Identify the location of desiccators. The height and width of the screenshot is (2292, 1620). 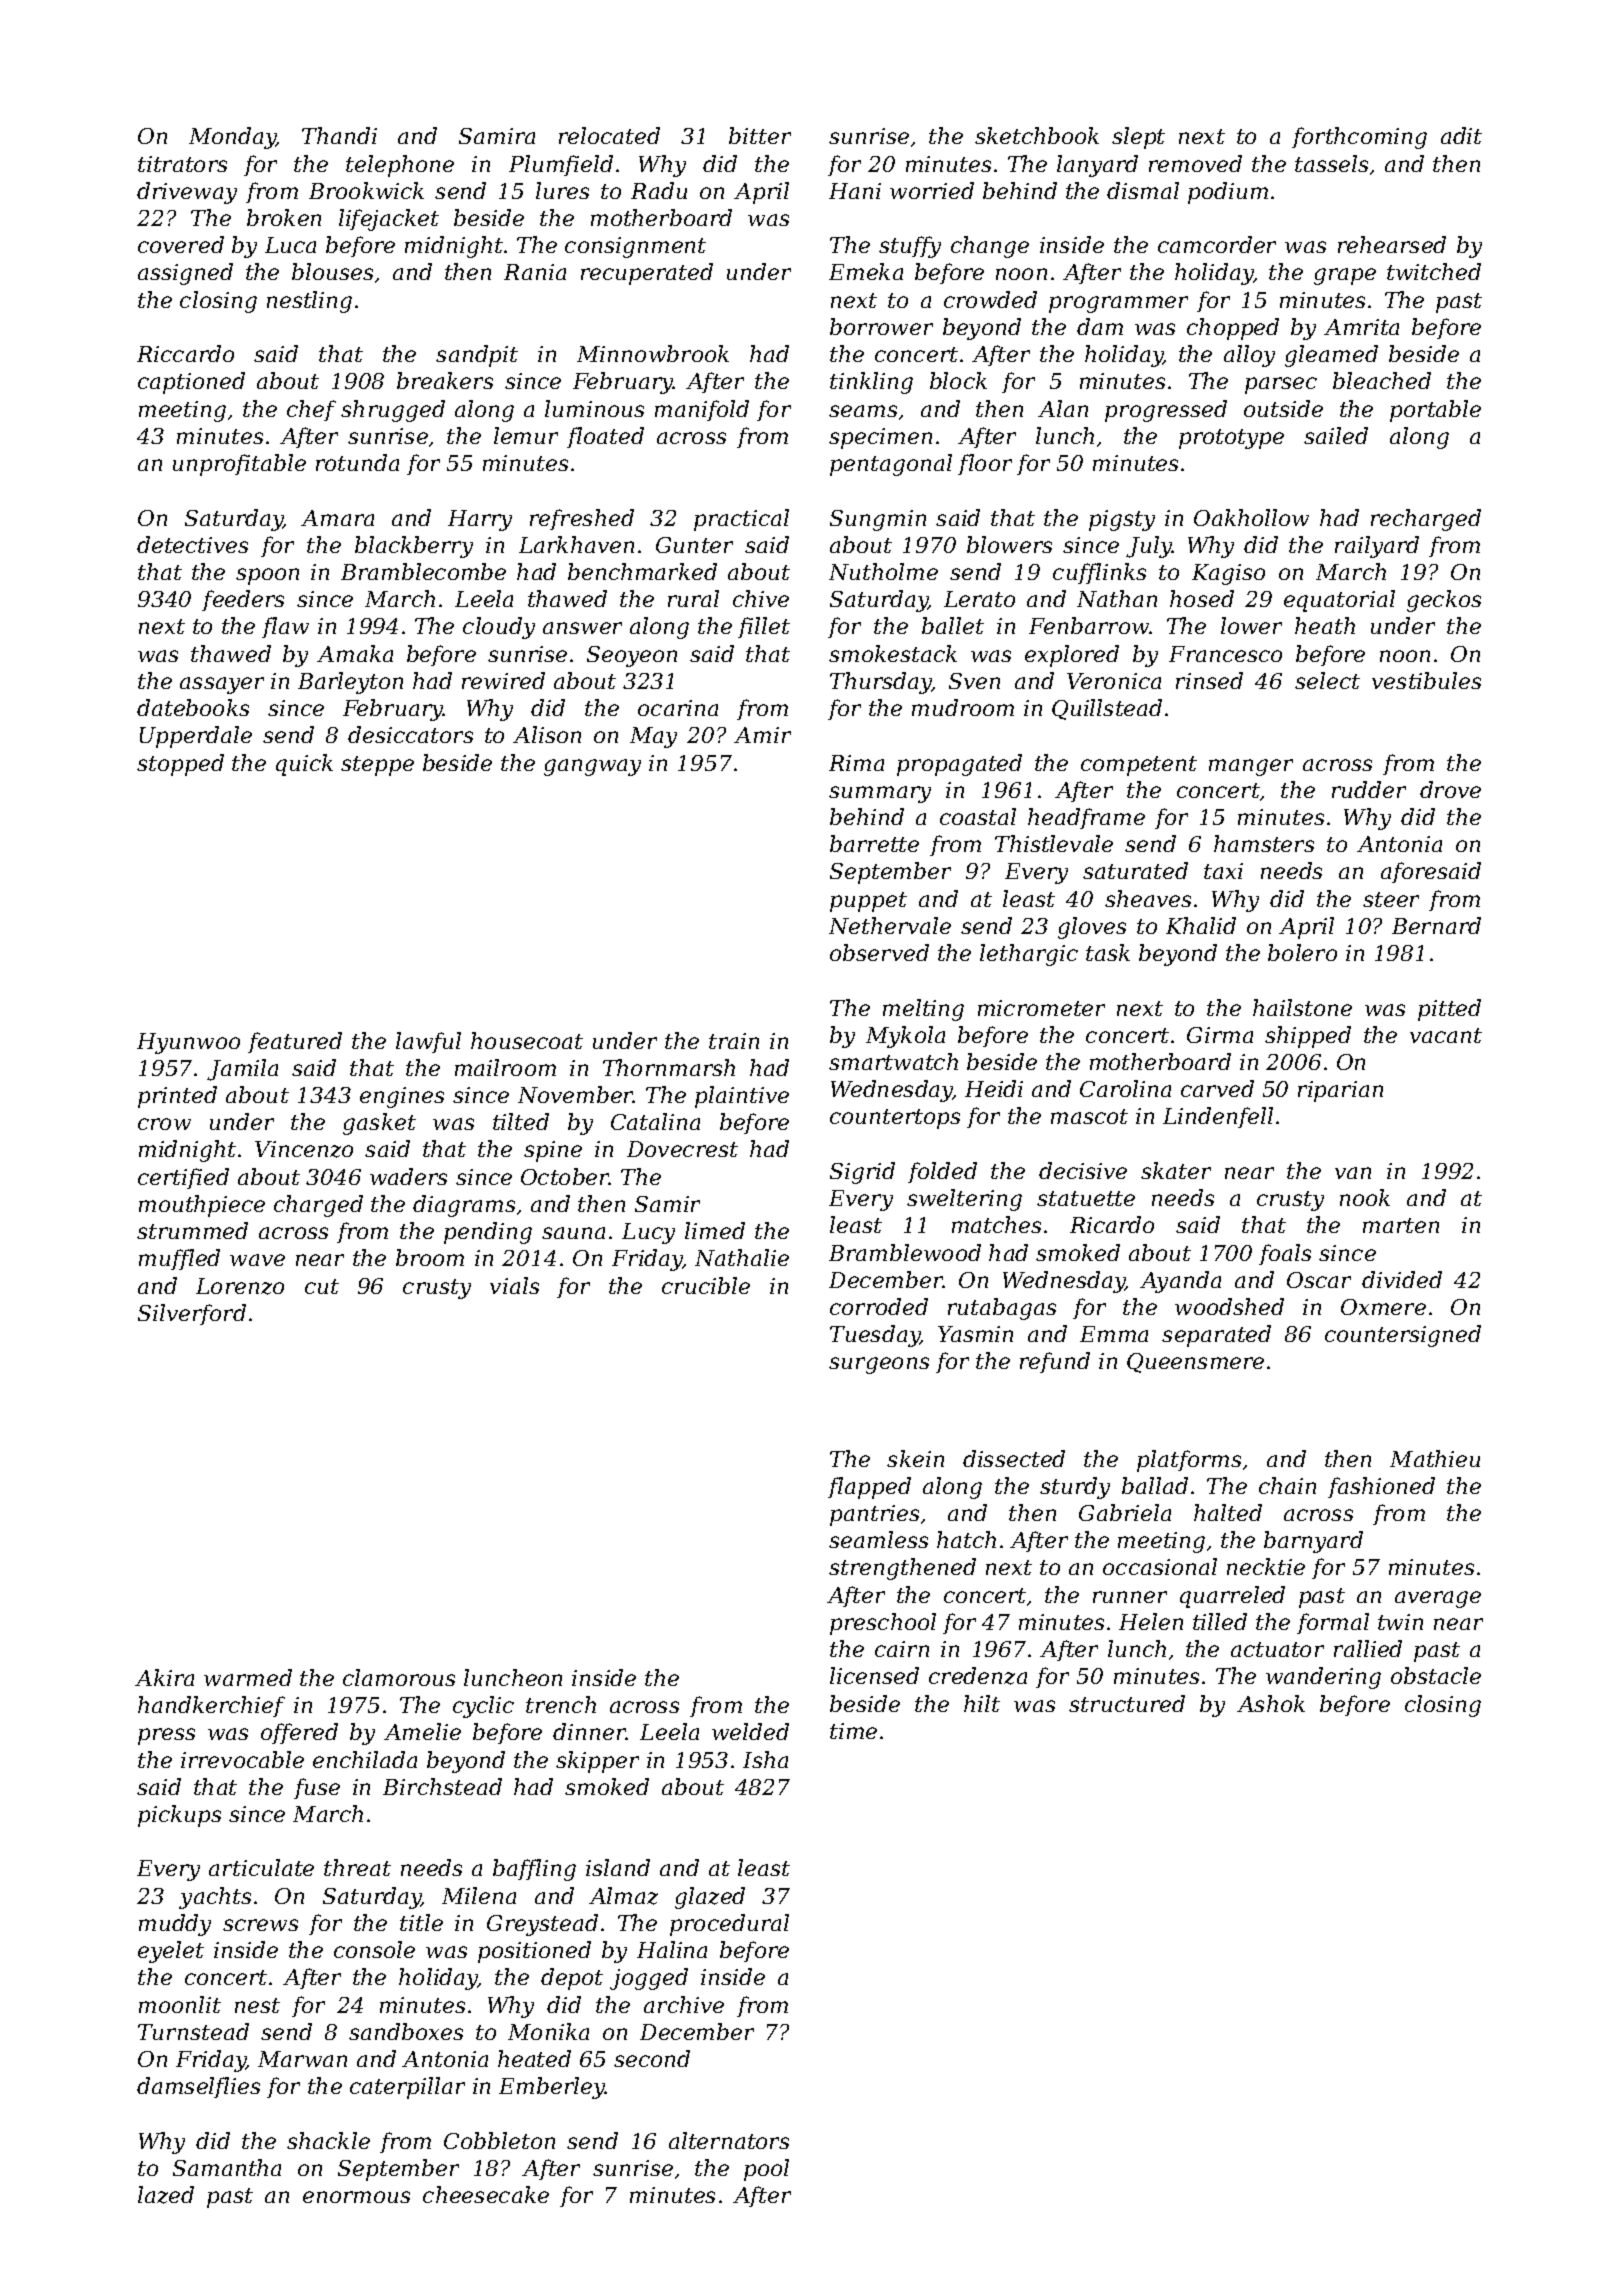
(410, 734).
